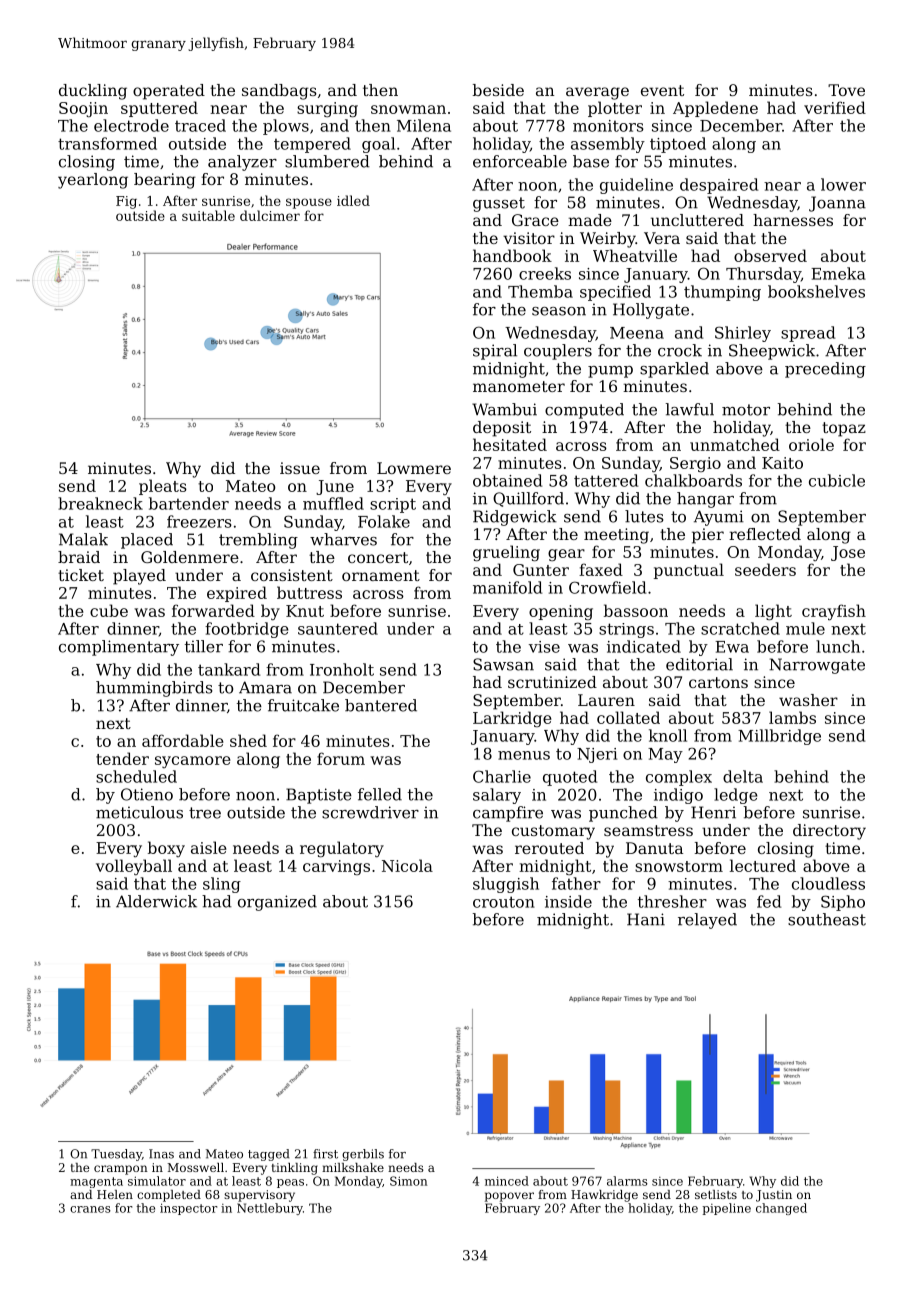 This screenshot has height=1308, width=924. I want to click on idled, so click(353, 200).
